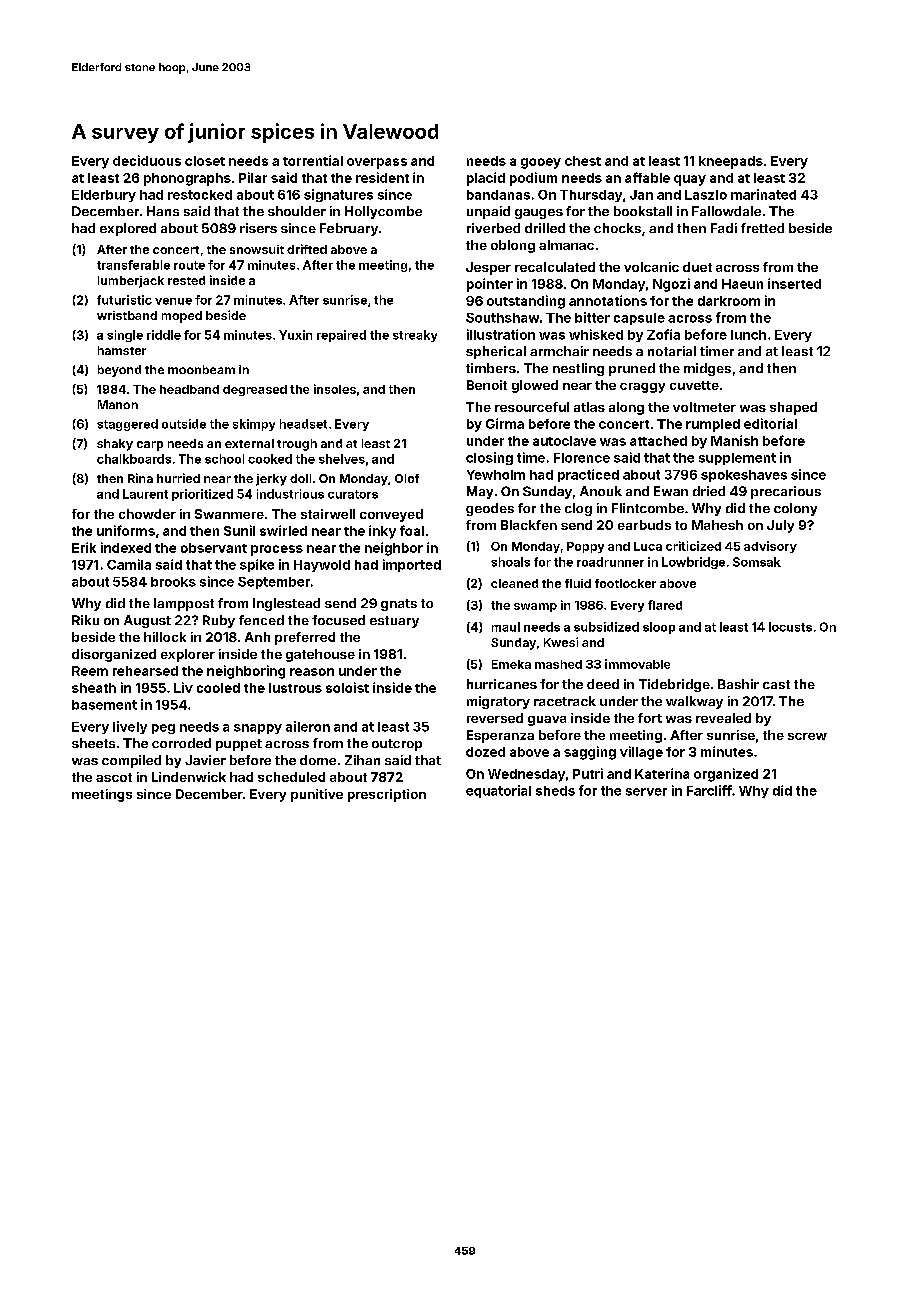 Image resolution: width=908 pixels, height=1316 pixels. Describe the element at coordinates (762, 228) in the screenshot. I see `fretted` at that location.
